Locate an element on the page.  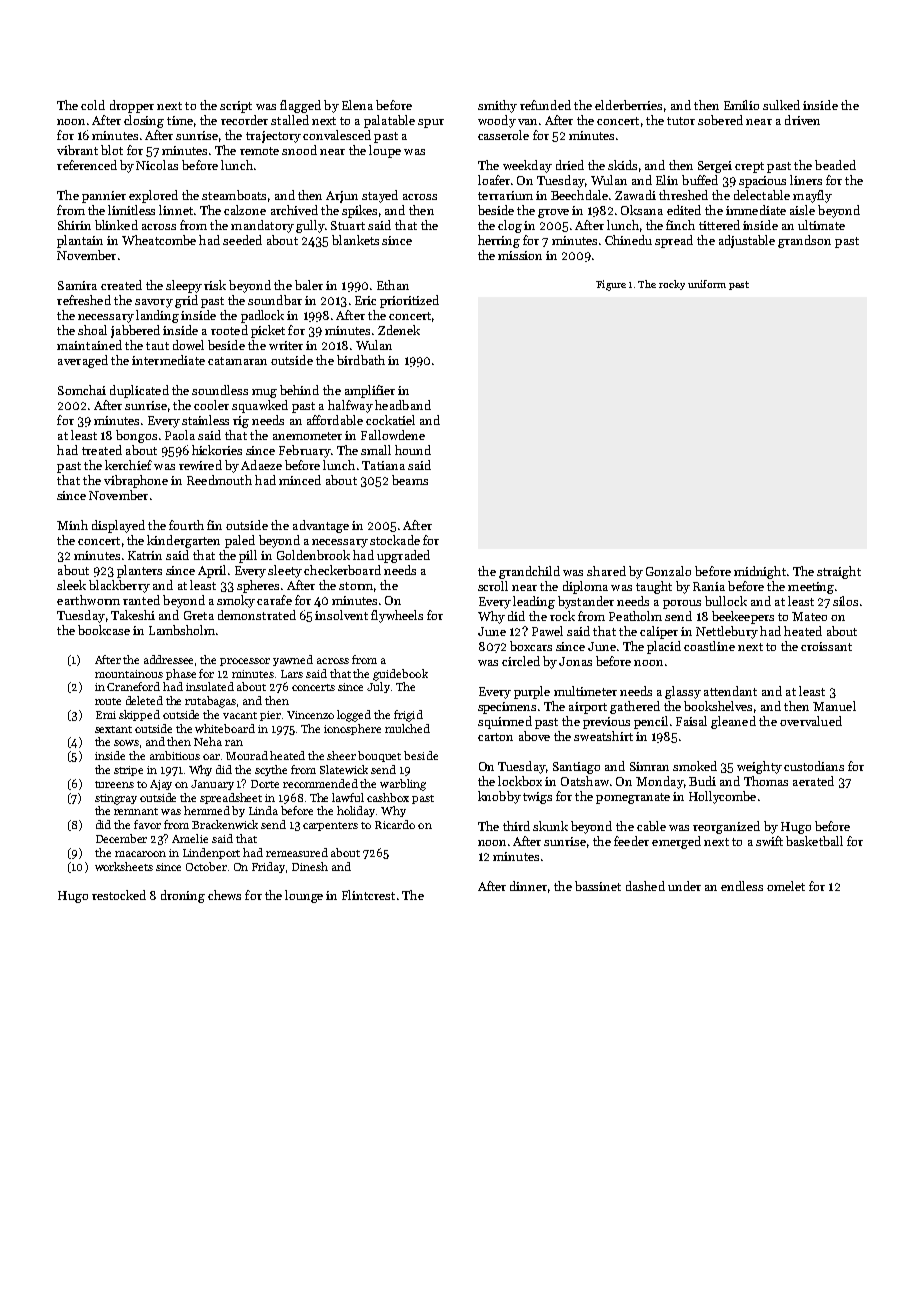
restocked is located at coordinates (119, 895).
